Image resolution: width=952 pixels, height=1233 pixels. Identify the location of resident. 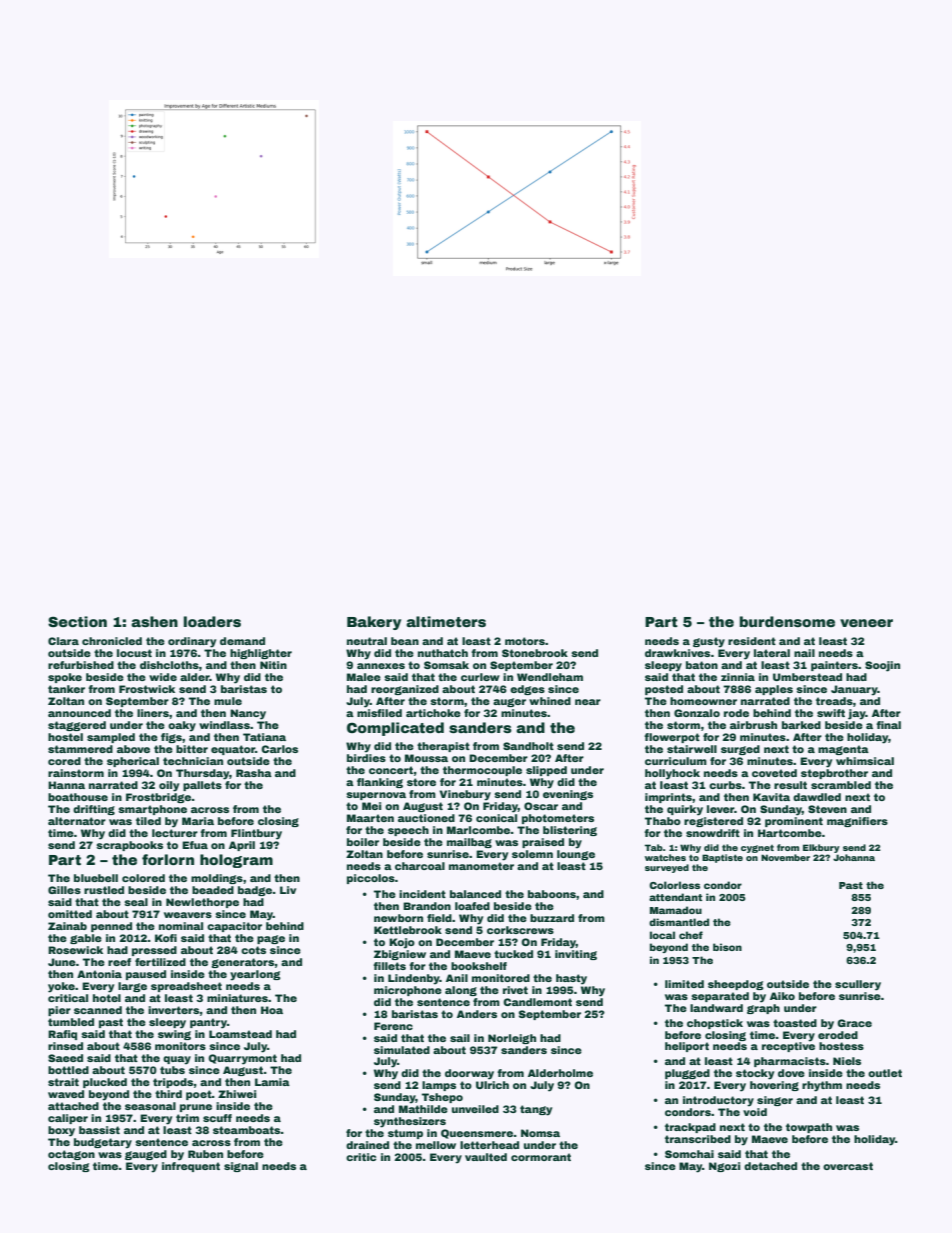
(752, 641).
